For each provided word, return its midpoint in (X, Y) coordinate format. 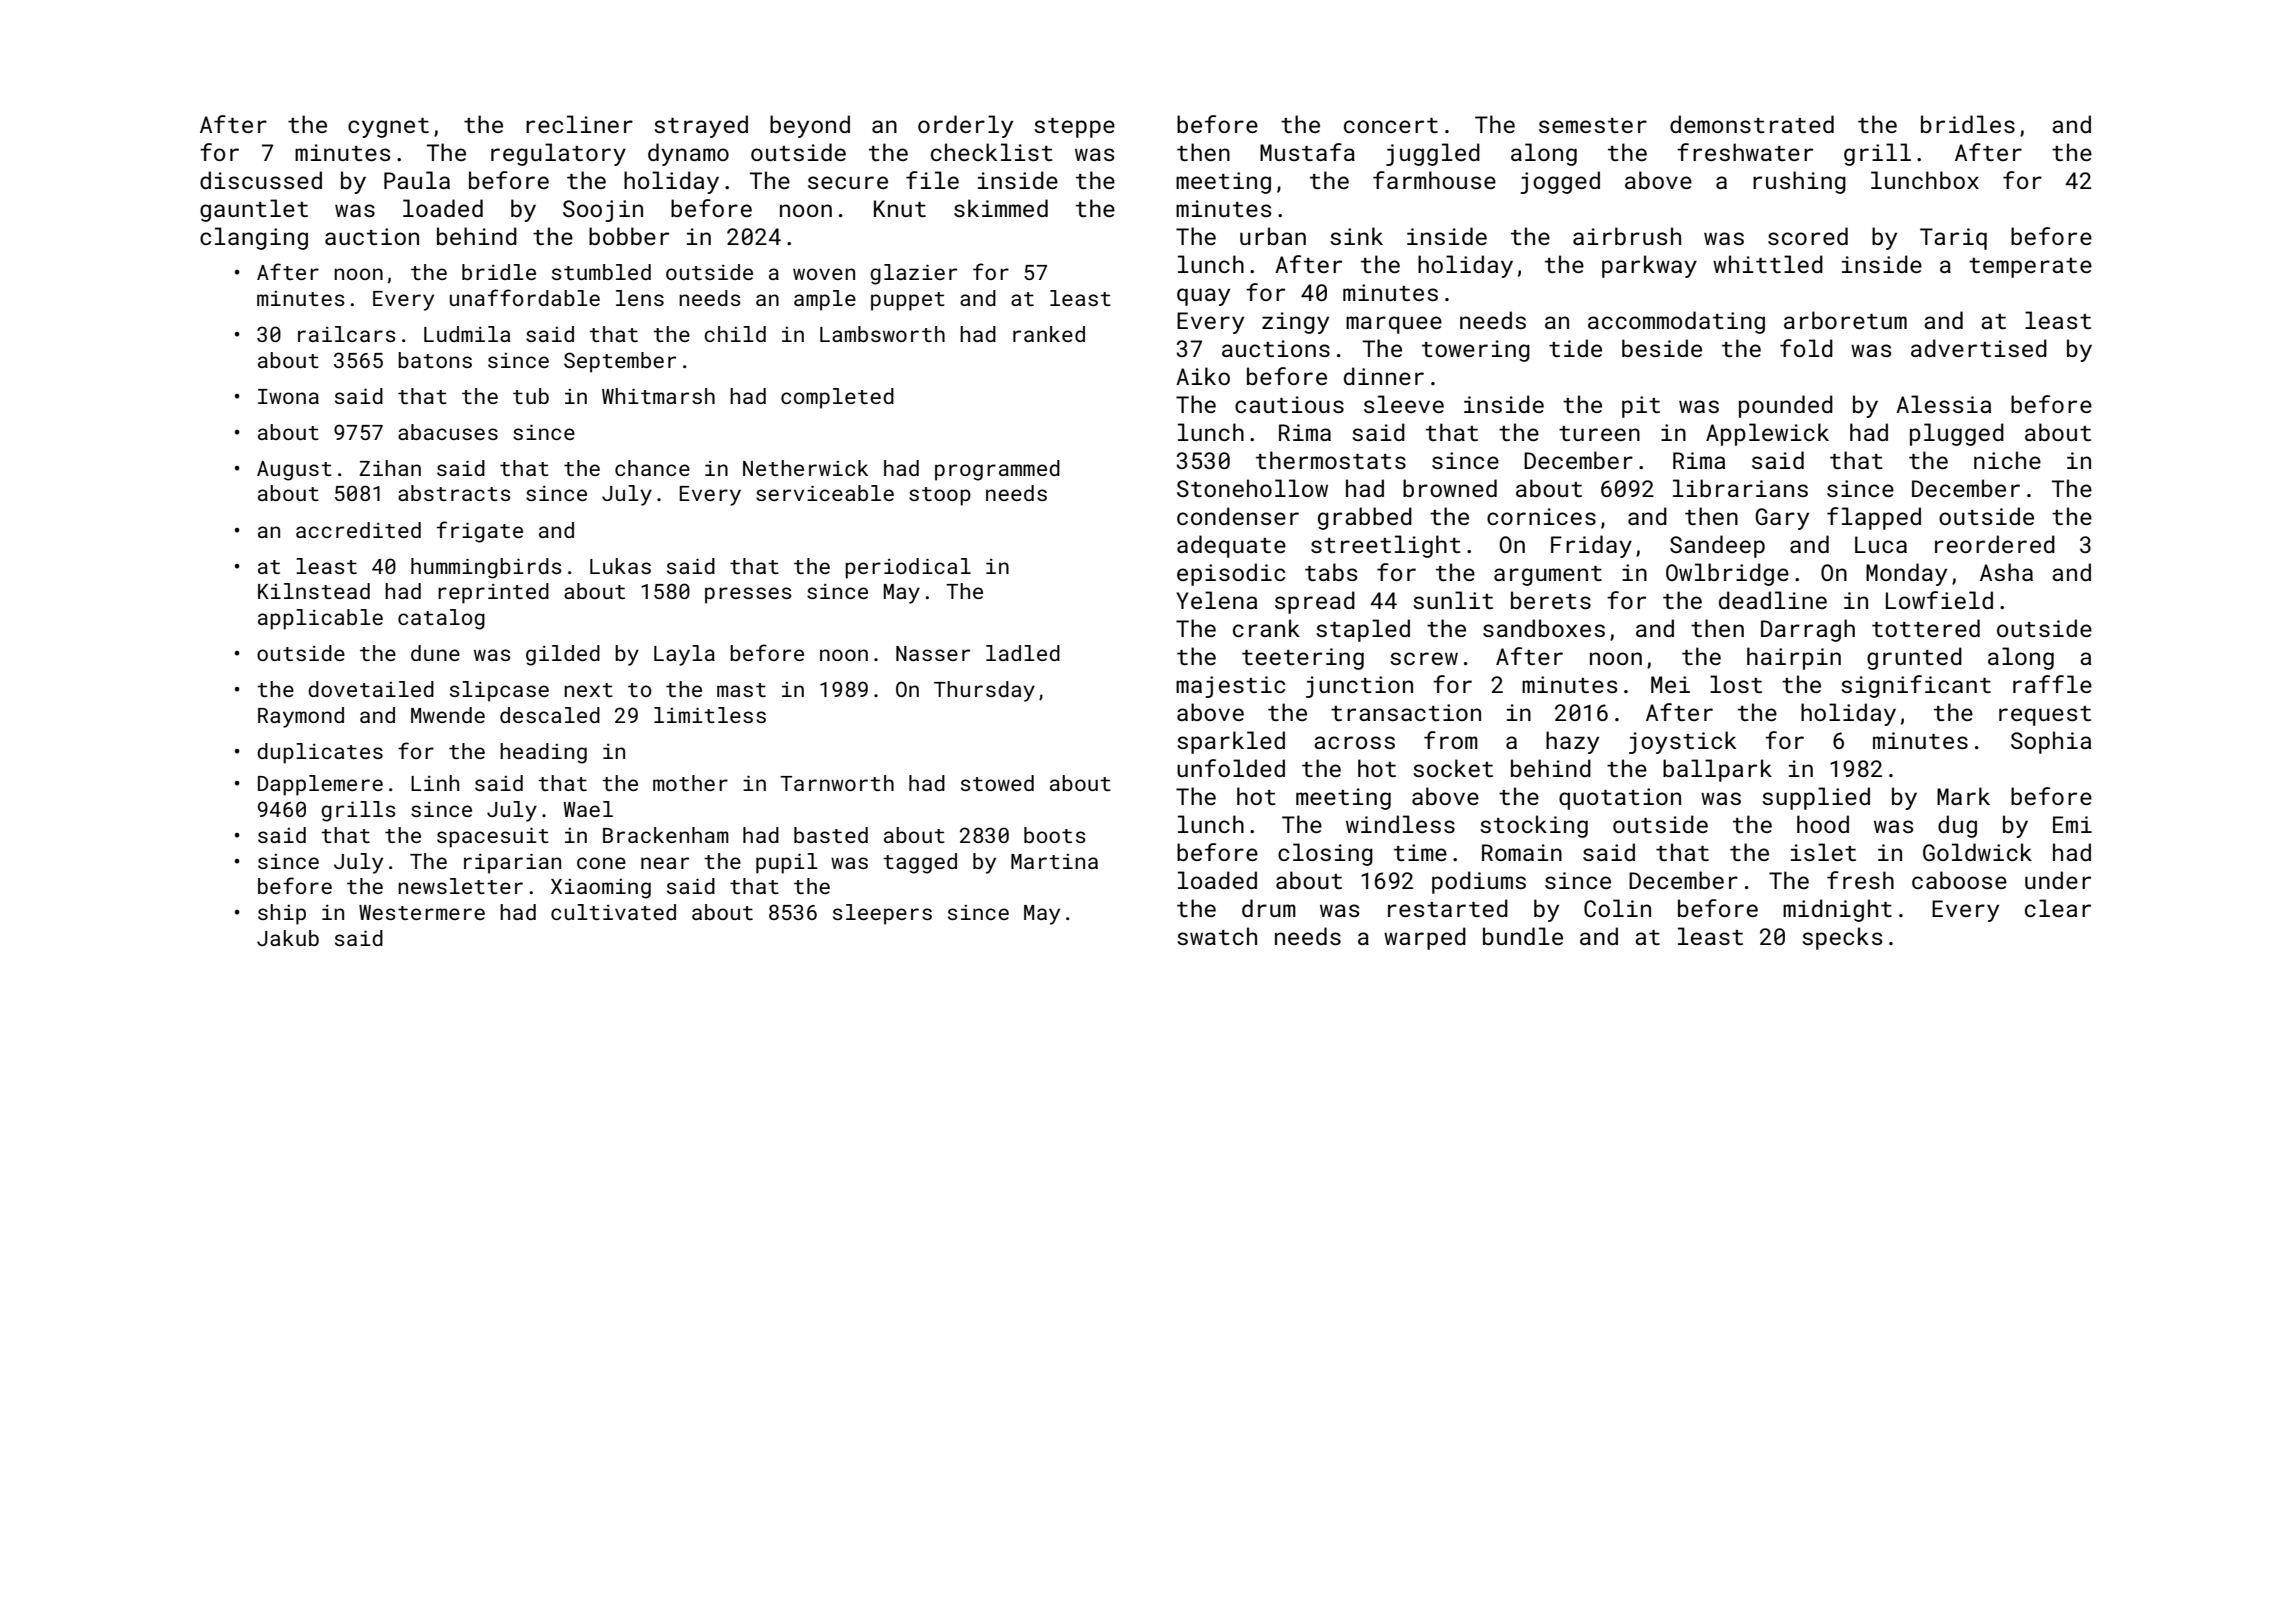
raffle (2052, 684)
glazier (913, 274)
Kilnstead (314, 591)
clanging (254, 238)
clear (2058, 908)
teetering (1303, 659)
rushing (1799, 182)
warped (1425, 938)
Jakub (288, 938)
